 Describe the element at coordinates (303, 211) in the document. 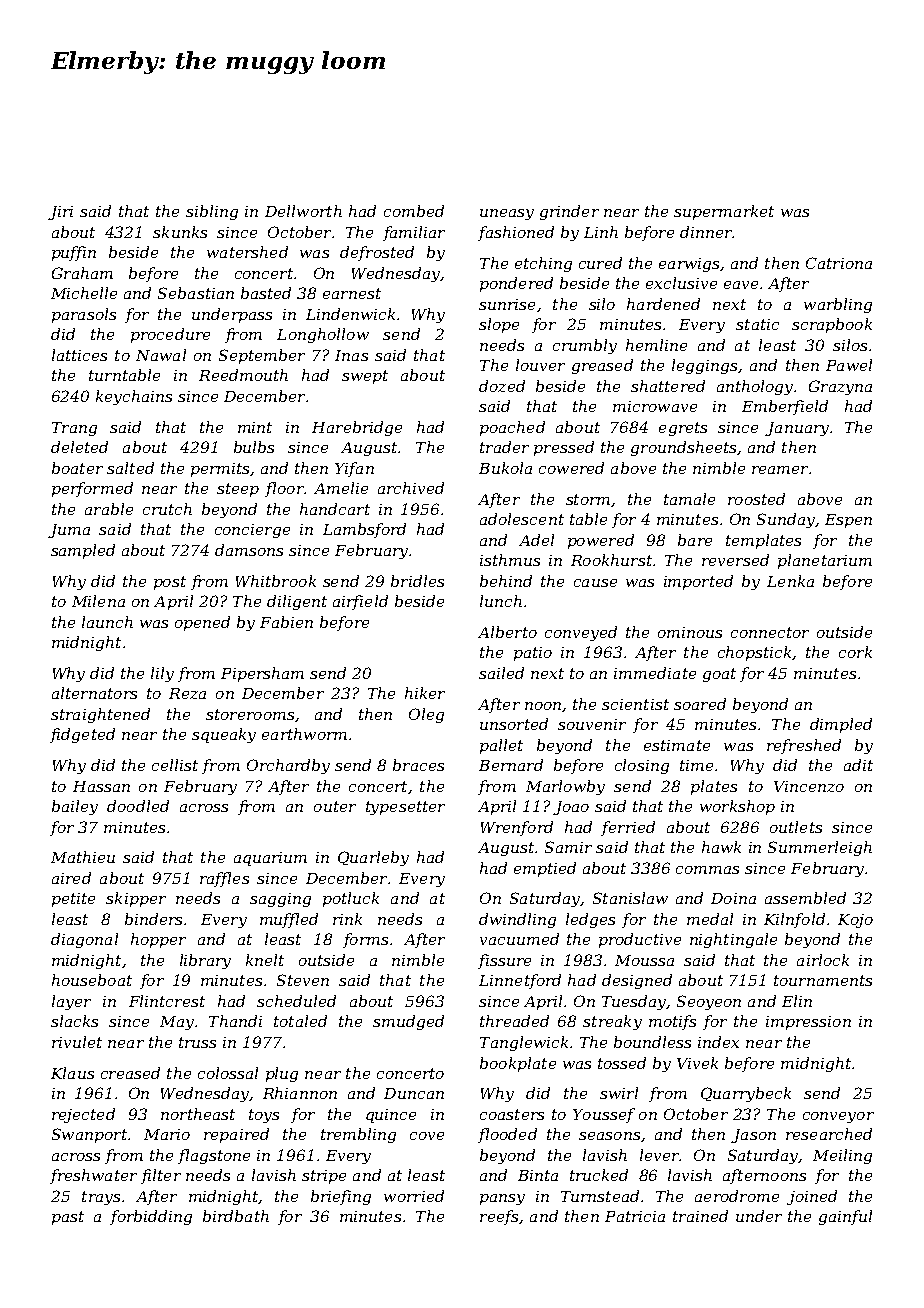

I see `Dellworth` at that location.
